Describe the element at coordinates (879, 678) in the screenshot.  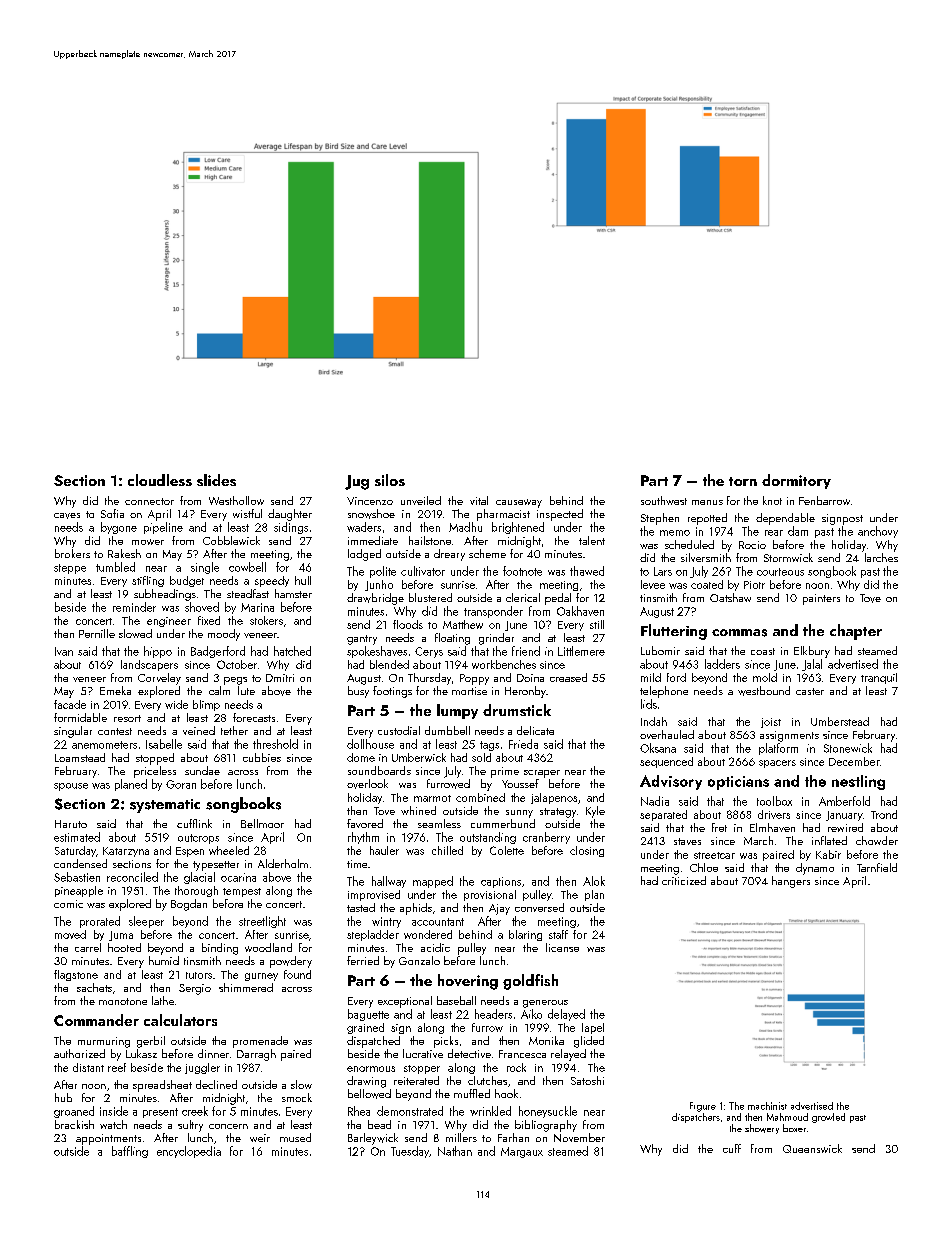
I see `tranquil` at that location.
